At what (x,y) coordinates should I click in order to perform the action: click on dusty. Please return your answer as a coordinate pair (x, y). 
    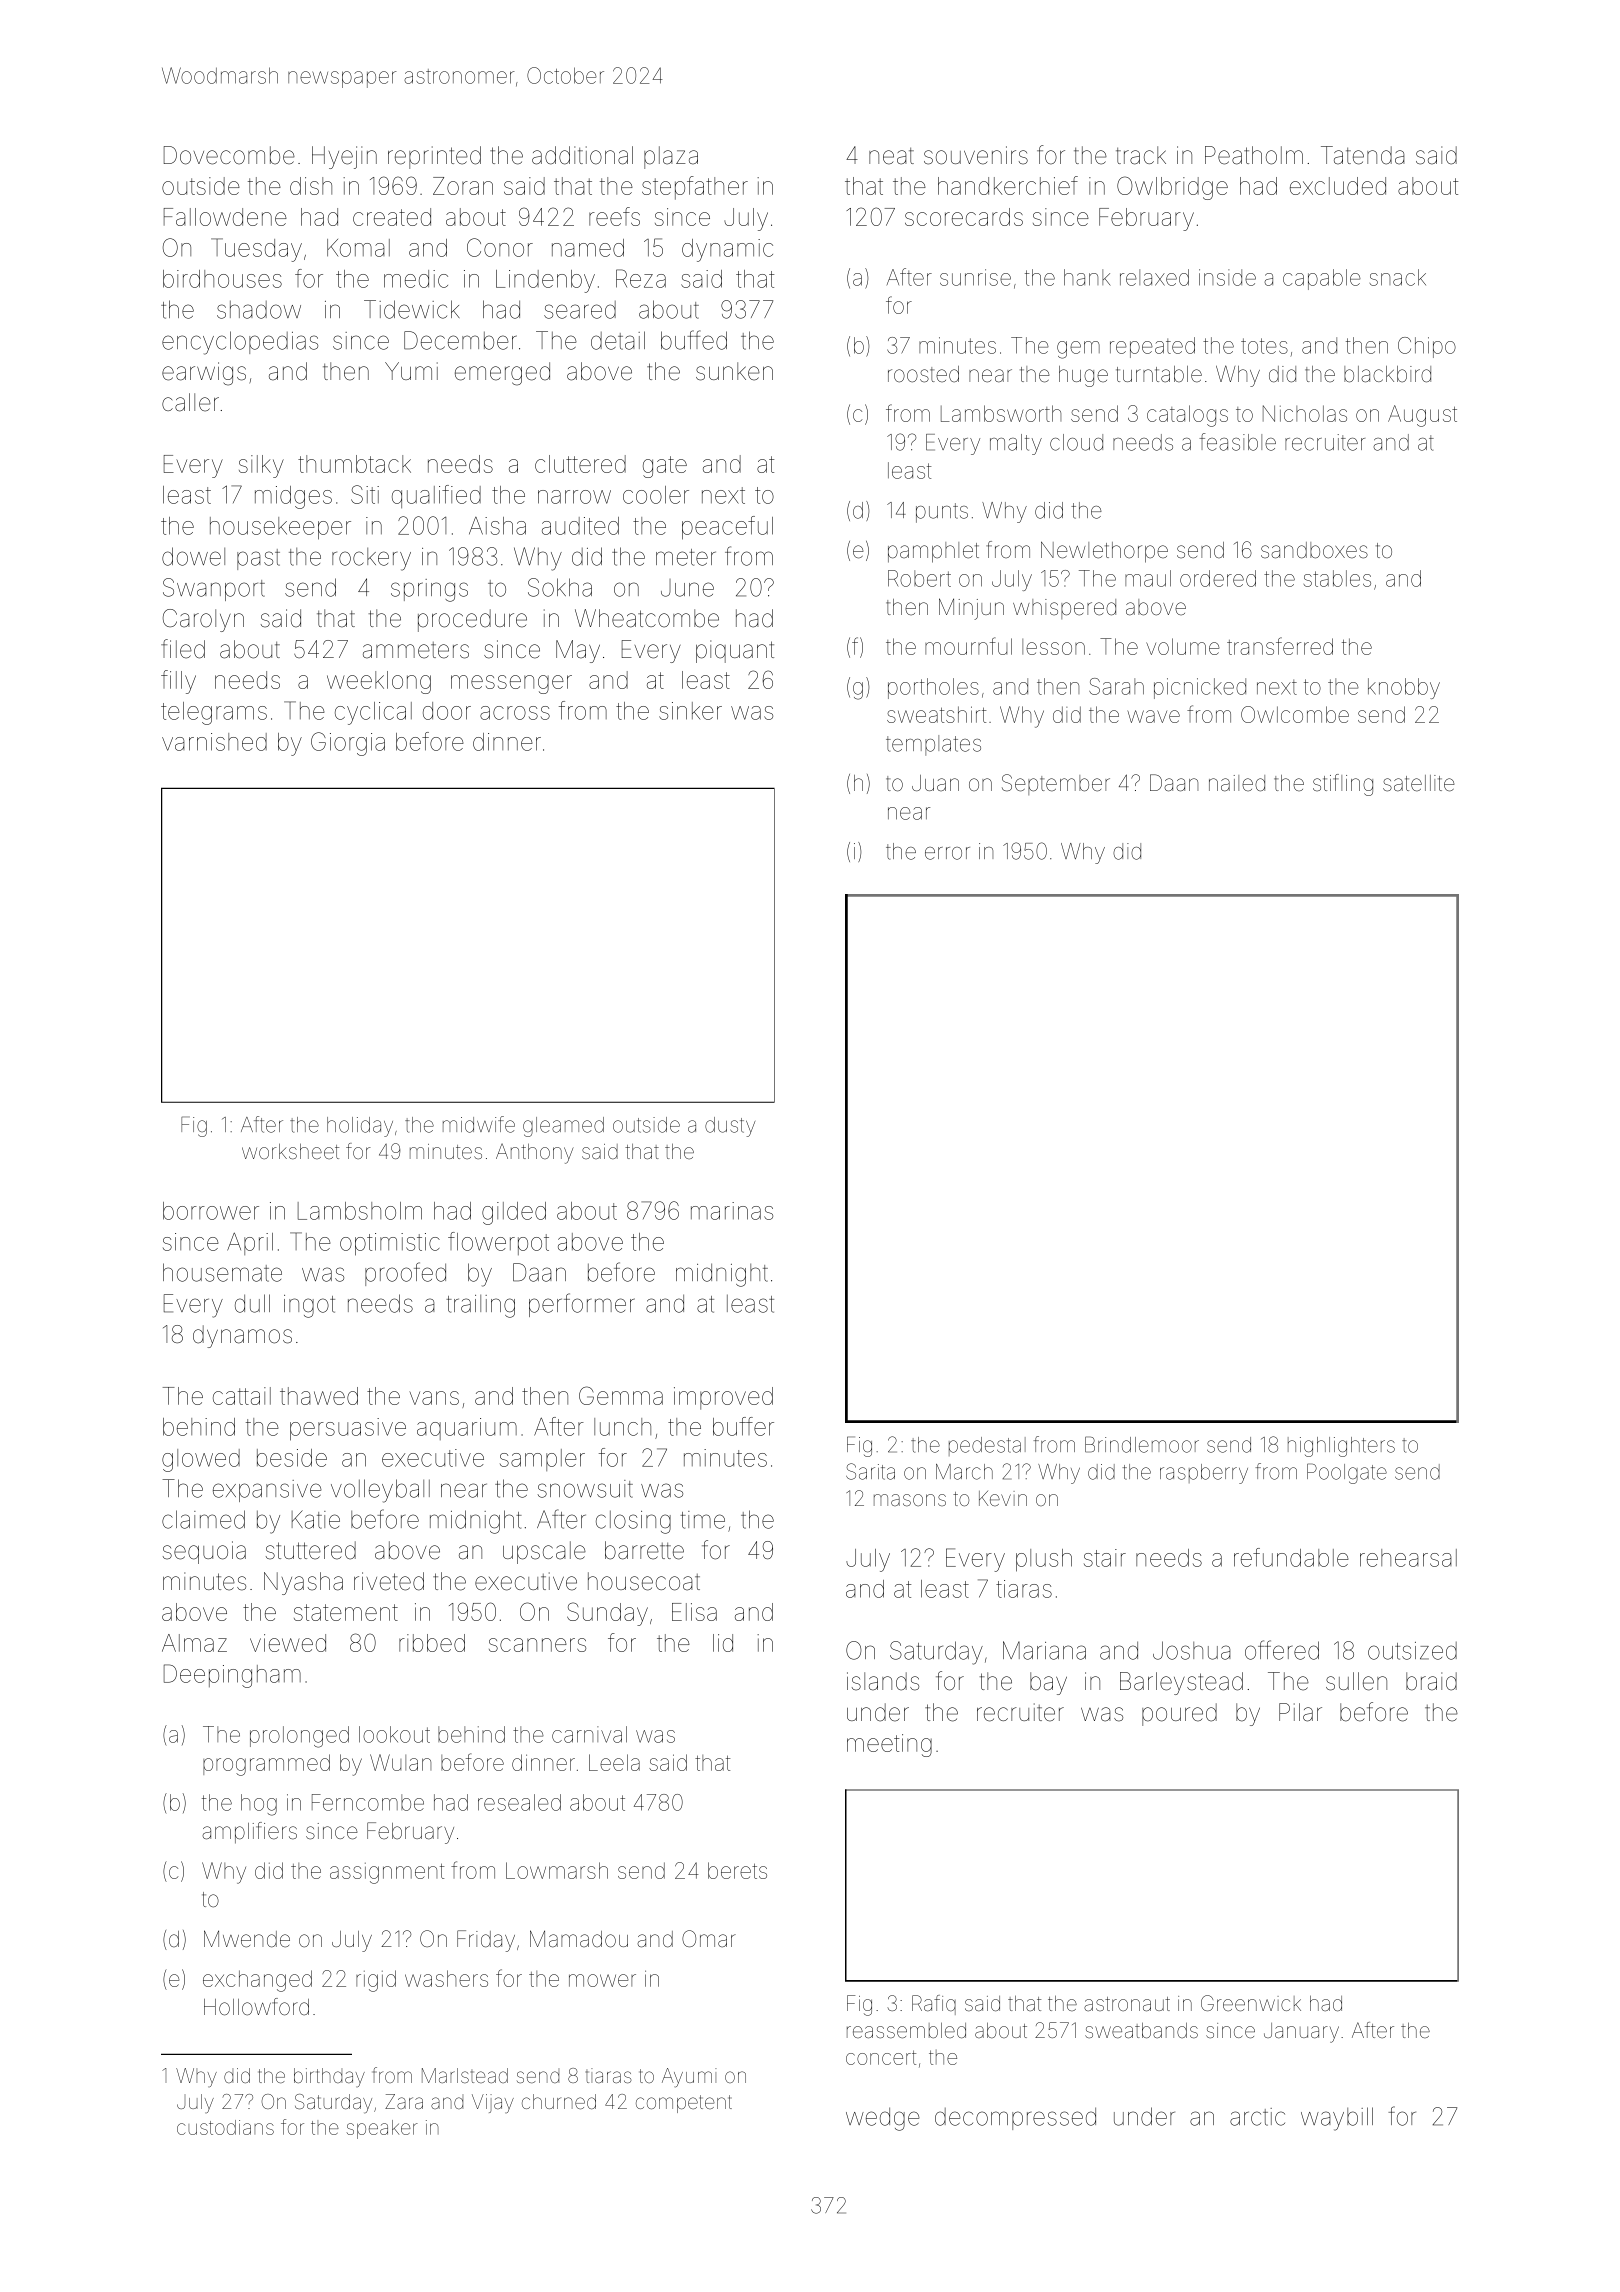
    Looking at the image, I should click on (730, 1127).
